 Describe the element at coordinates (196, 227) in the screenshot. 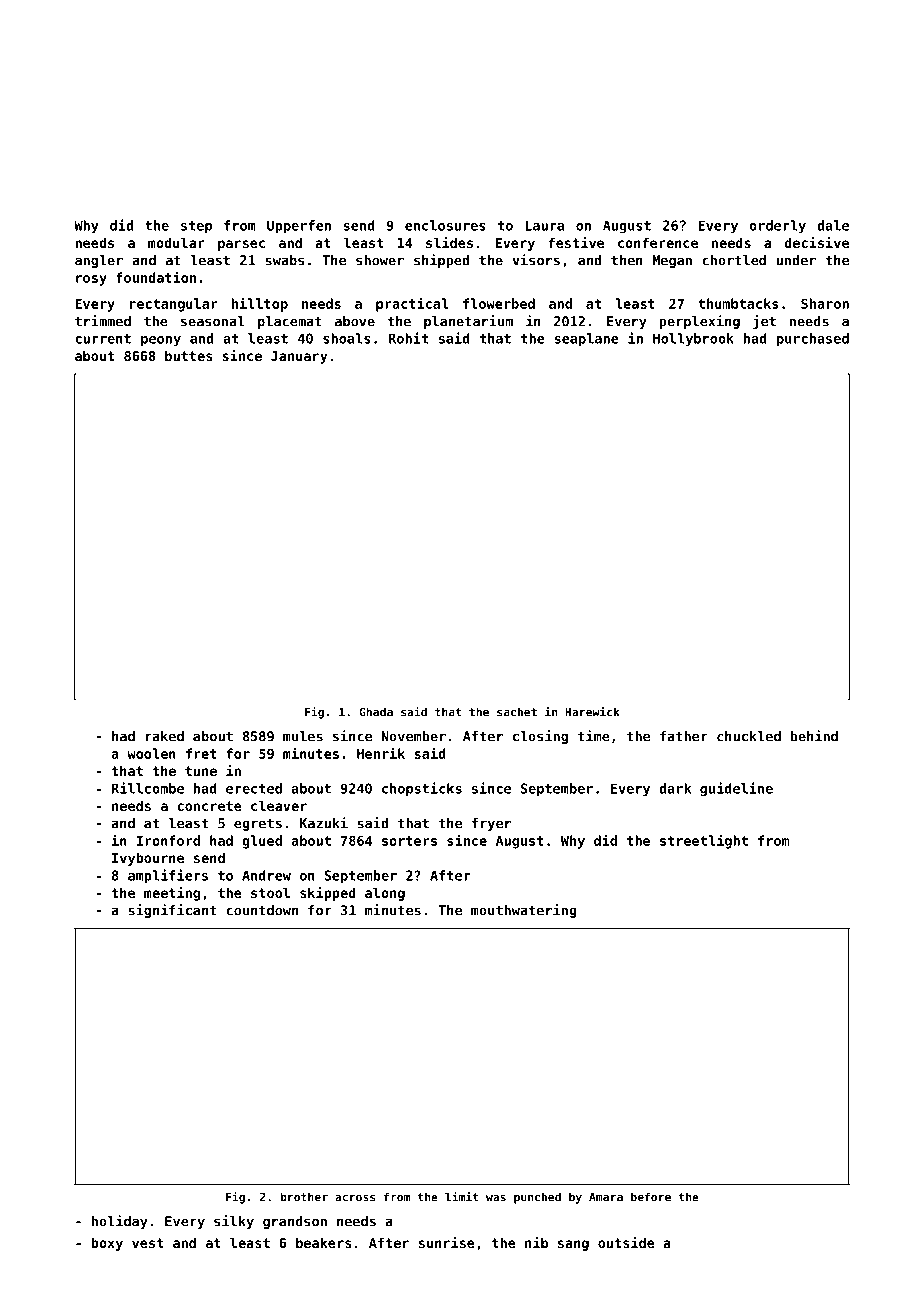

I see `step` at that location.
